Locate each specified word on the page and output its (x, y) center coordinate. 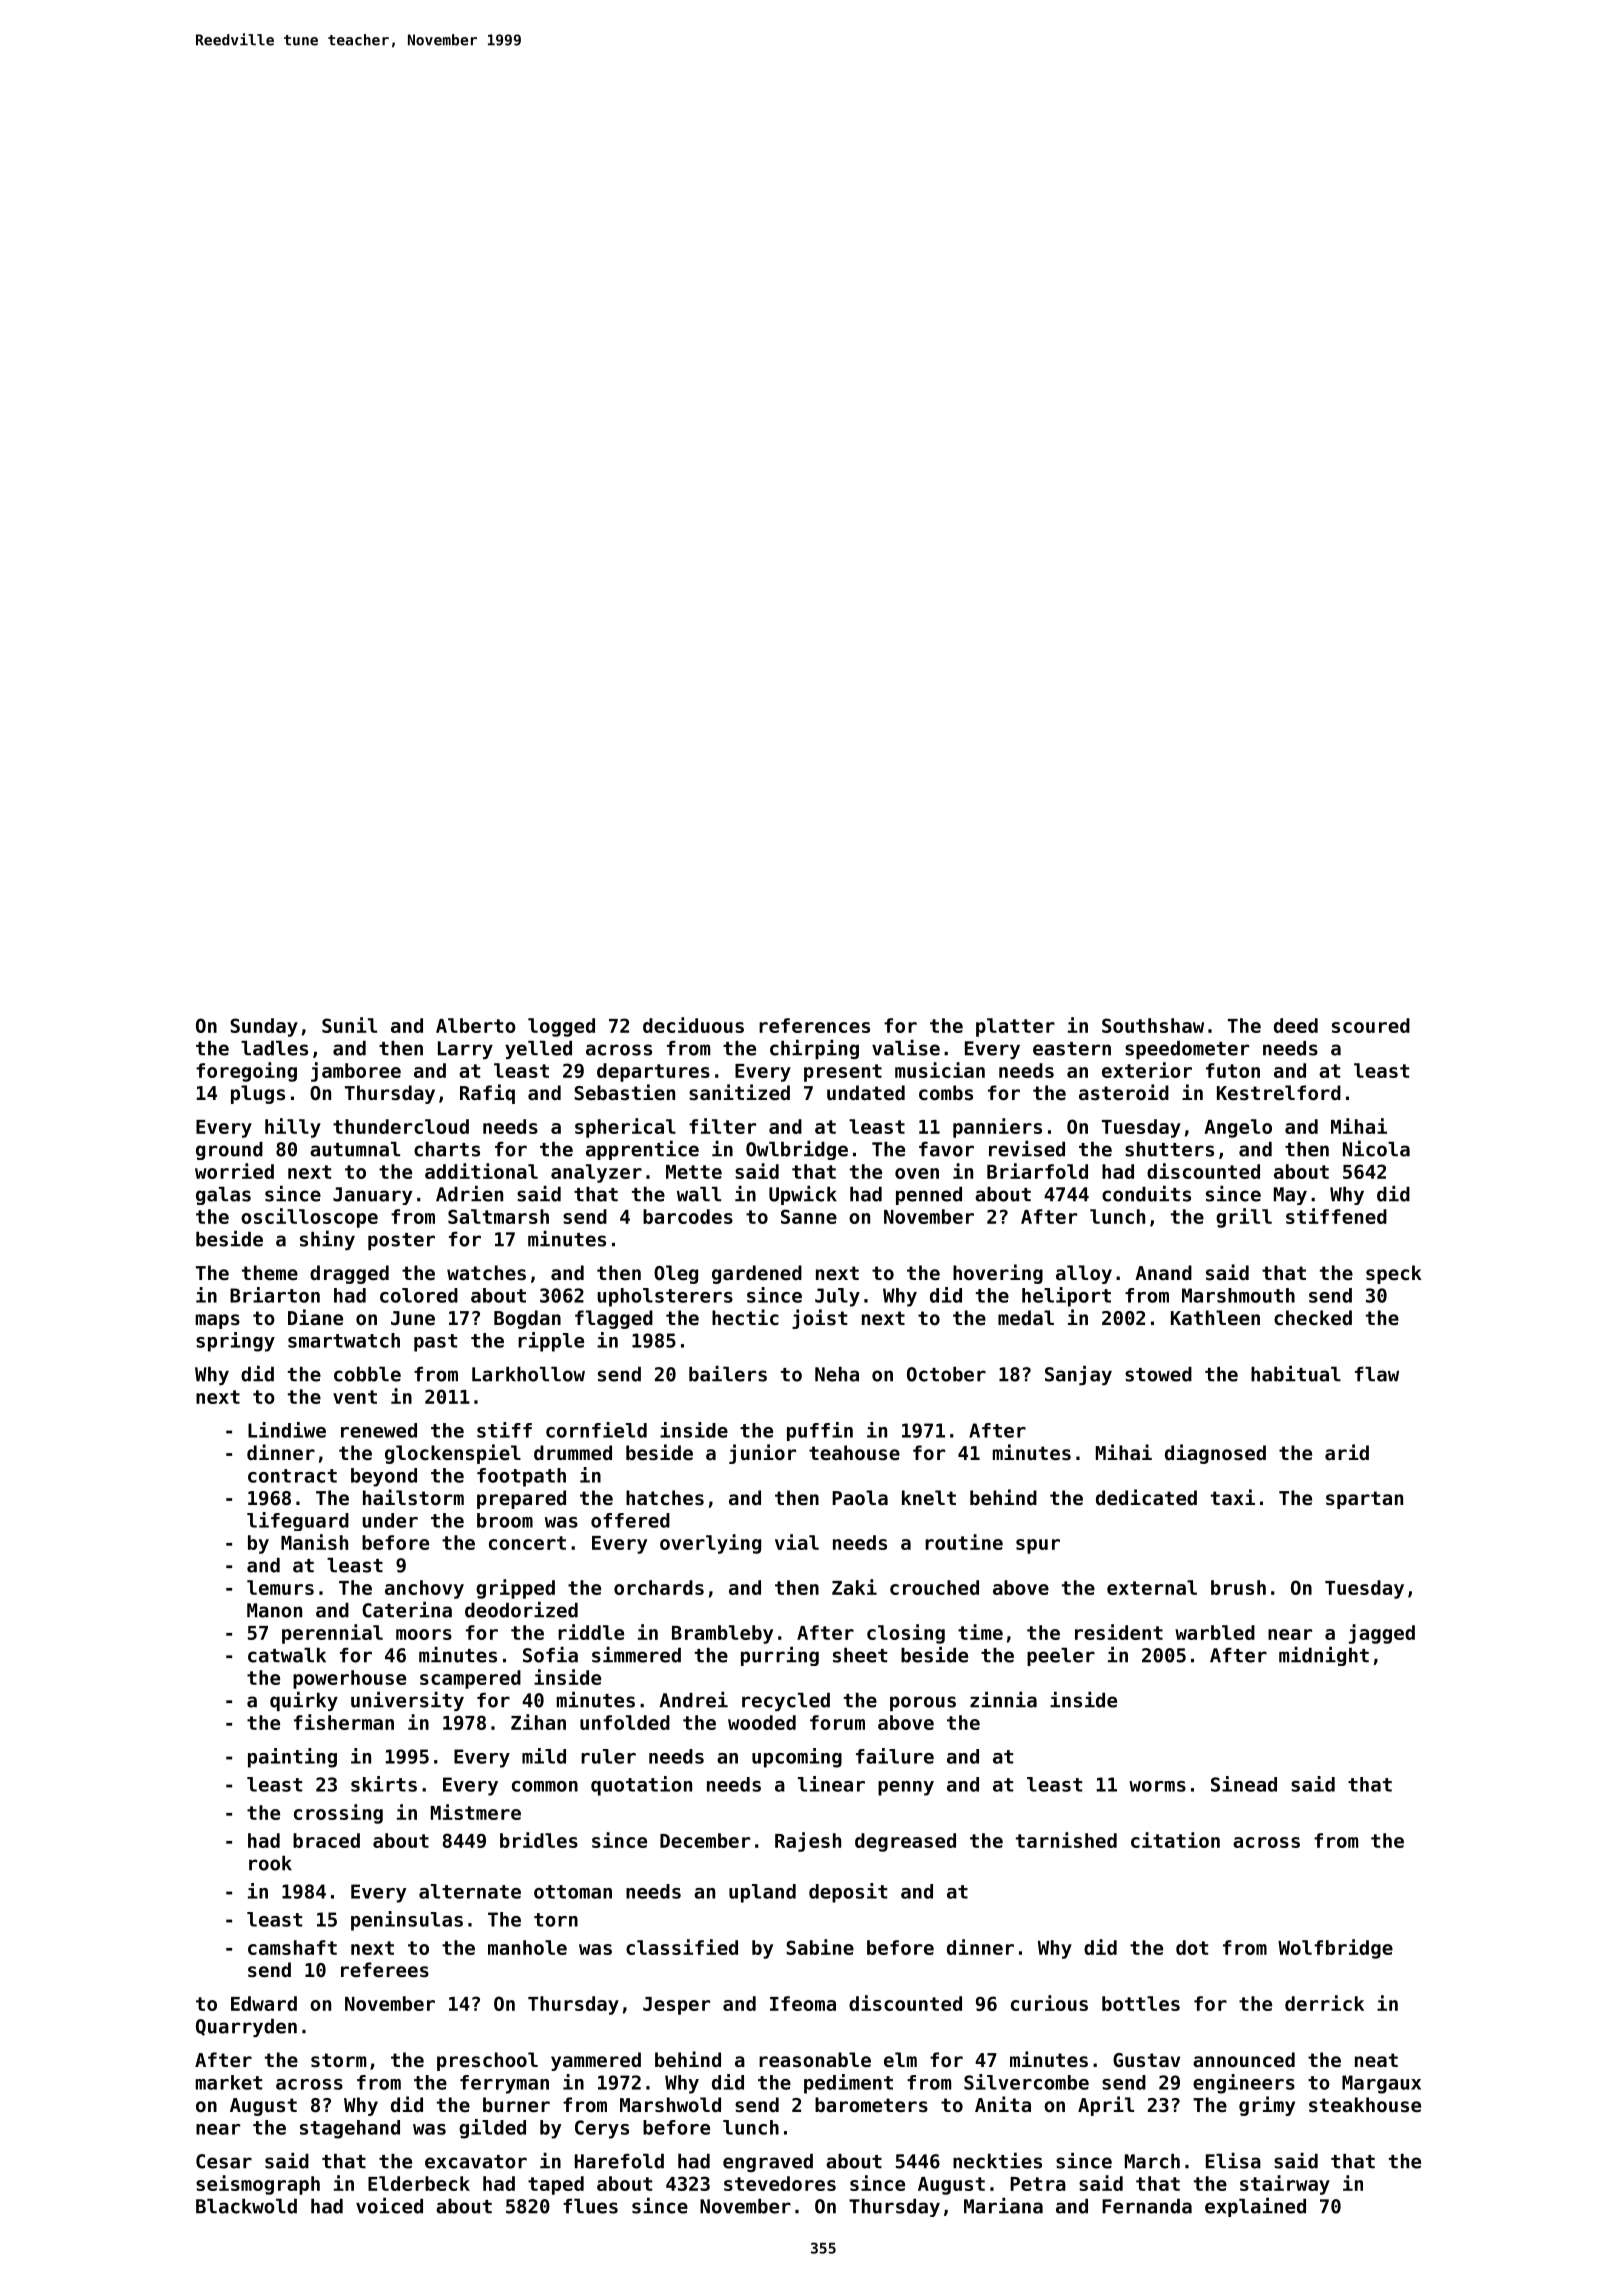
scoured (1371, 1025)
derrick (1324, 2003)
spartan (1364, 1500)
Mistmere (476, 1812)
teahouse (854, 1452)
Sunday (264, 1027)
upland (762, 1893)
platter (1015, 1027)
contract (292, 1476)
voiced (389, 2205)
